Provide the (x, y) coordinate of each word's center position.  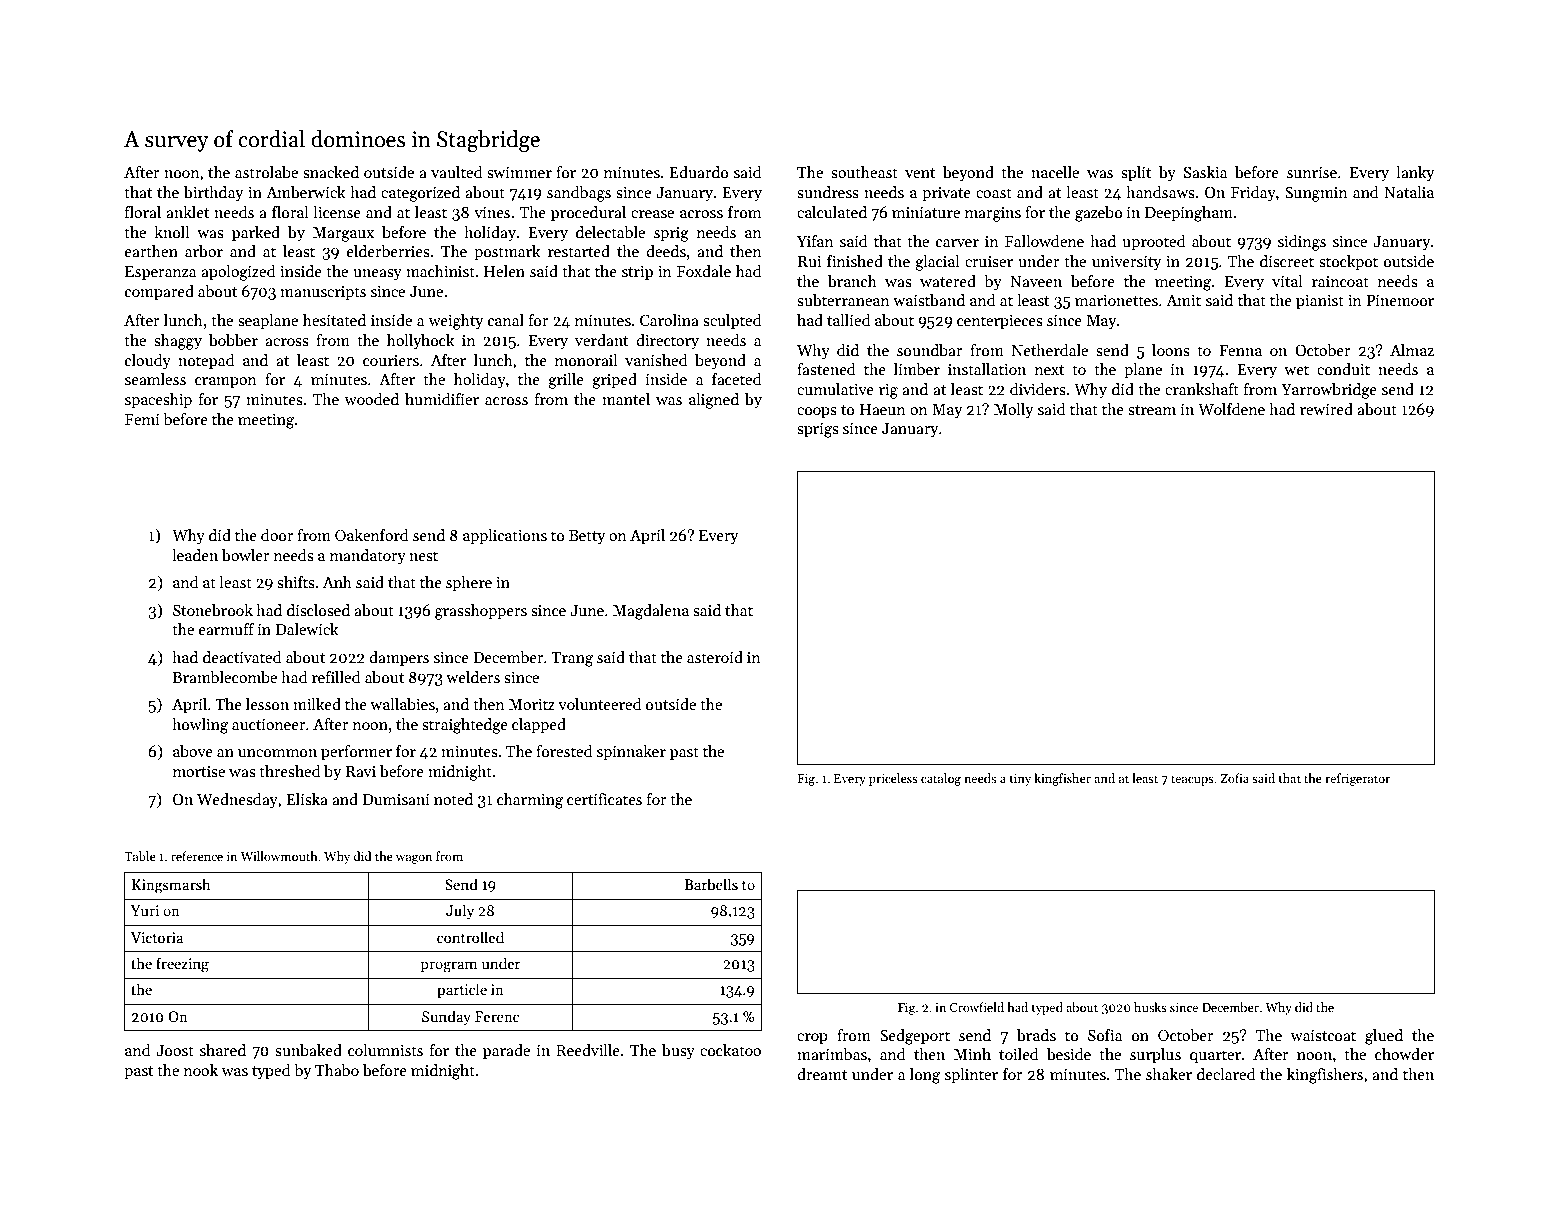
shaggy (178, 342)
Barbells (711, 884)
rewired (1326, 409)
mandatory (368, 557)
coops (817, 412)
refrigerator (1357, 779)
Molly (1013, 411)
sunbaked (308, 1050)
